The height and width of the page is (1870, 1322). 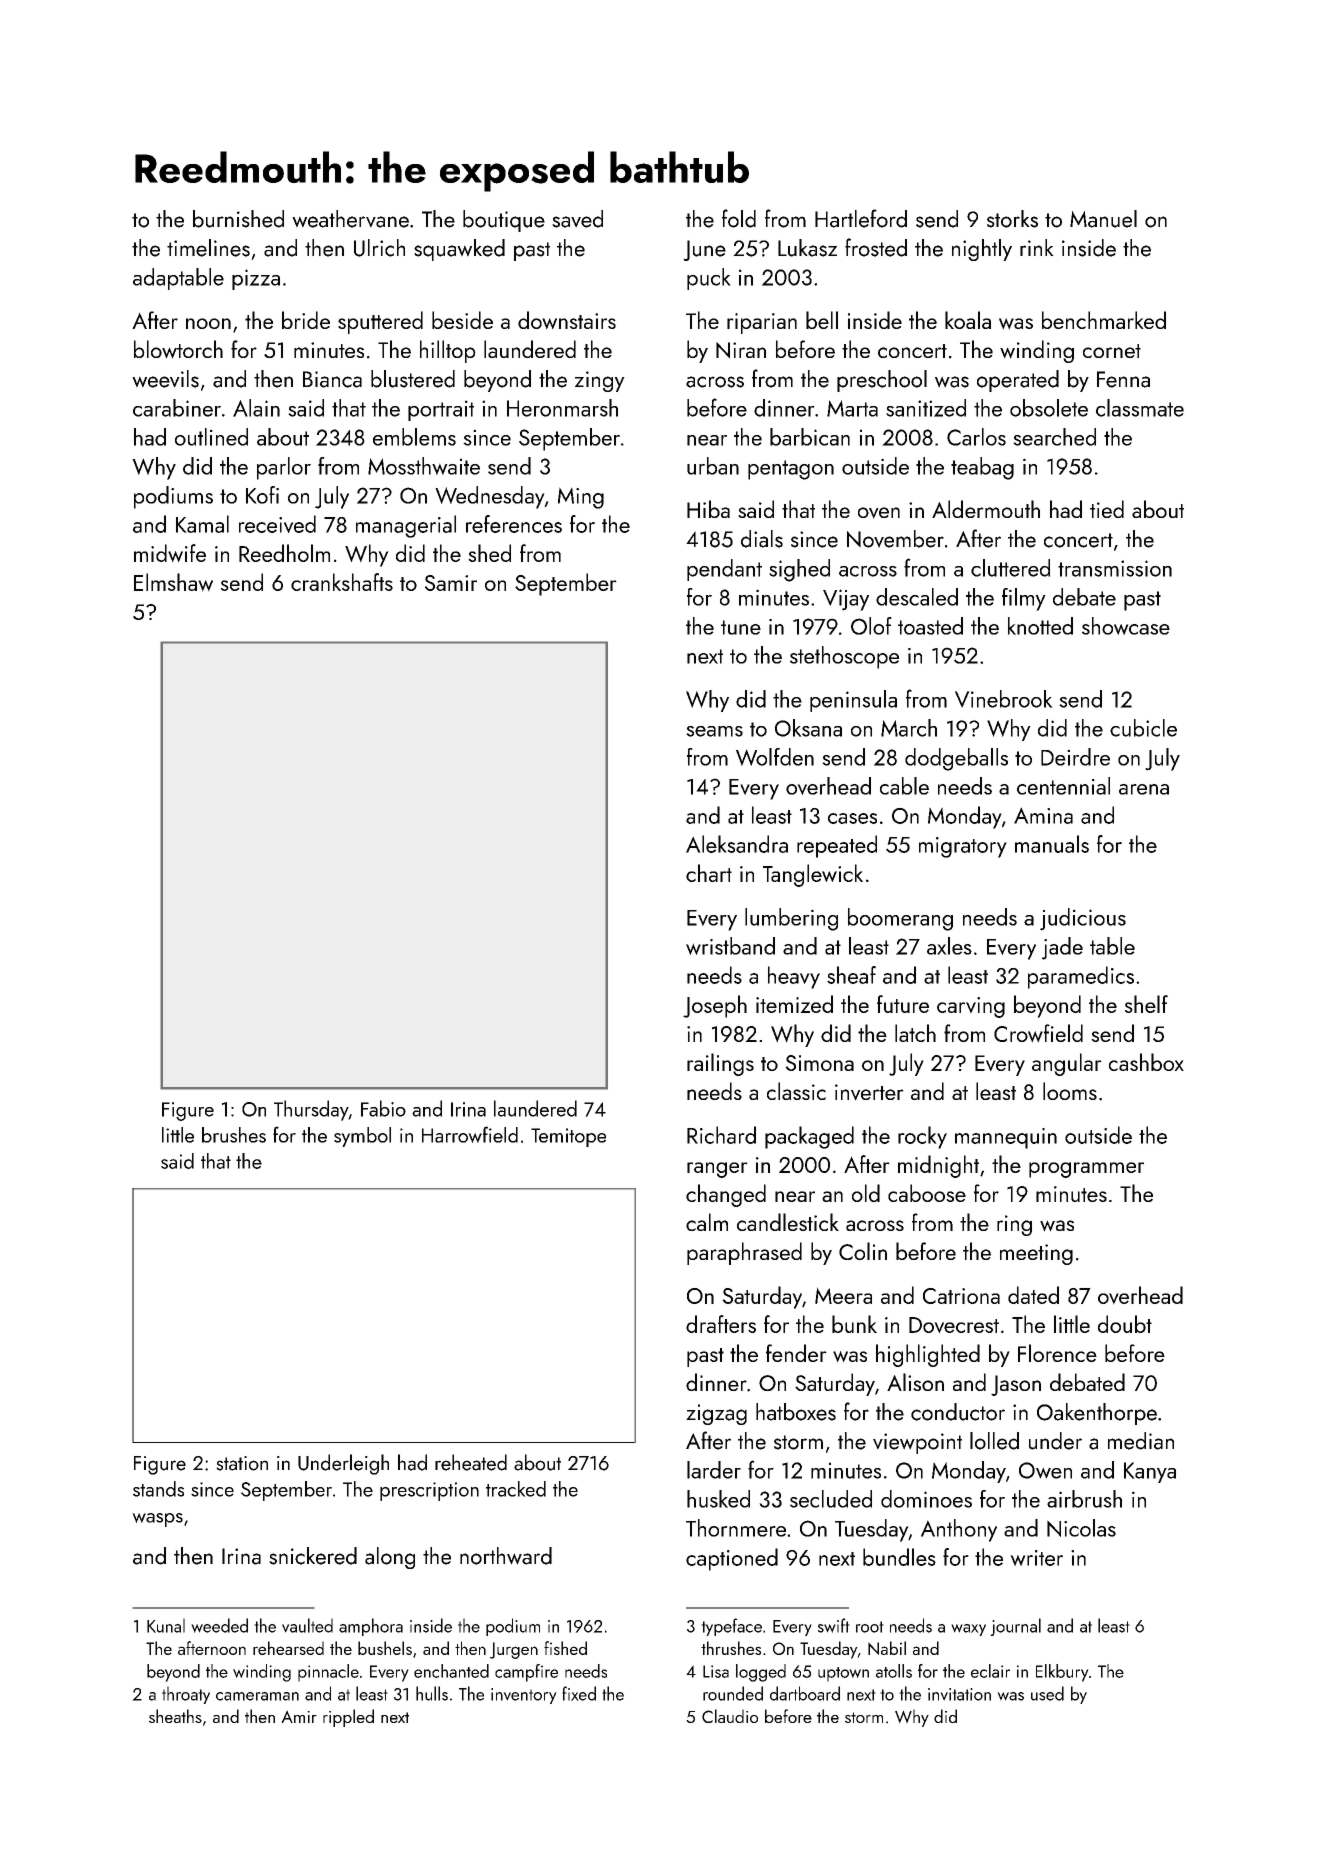 I want to click on brushes, so click(x=234, y=1135).
